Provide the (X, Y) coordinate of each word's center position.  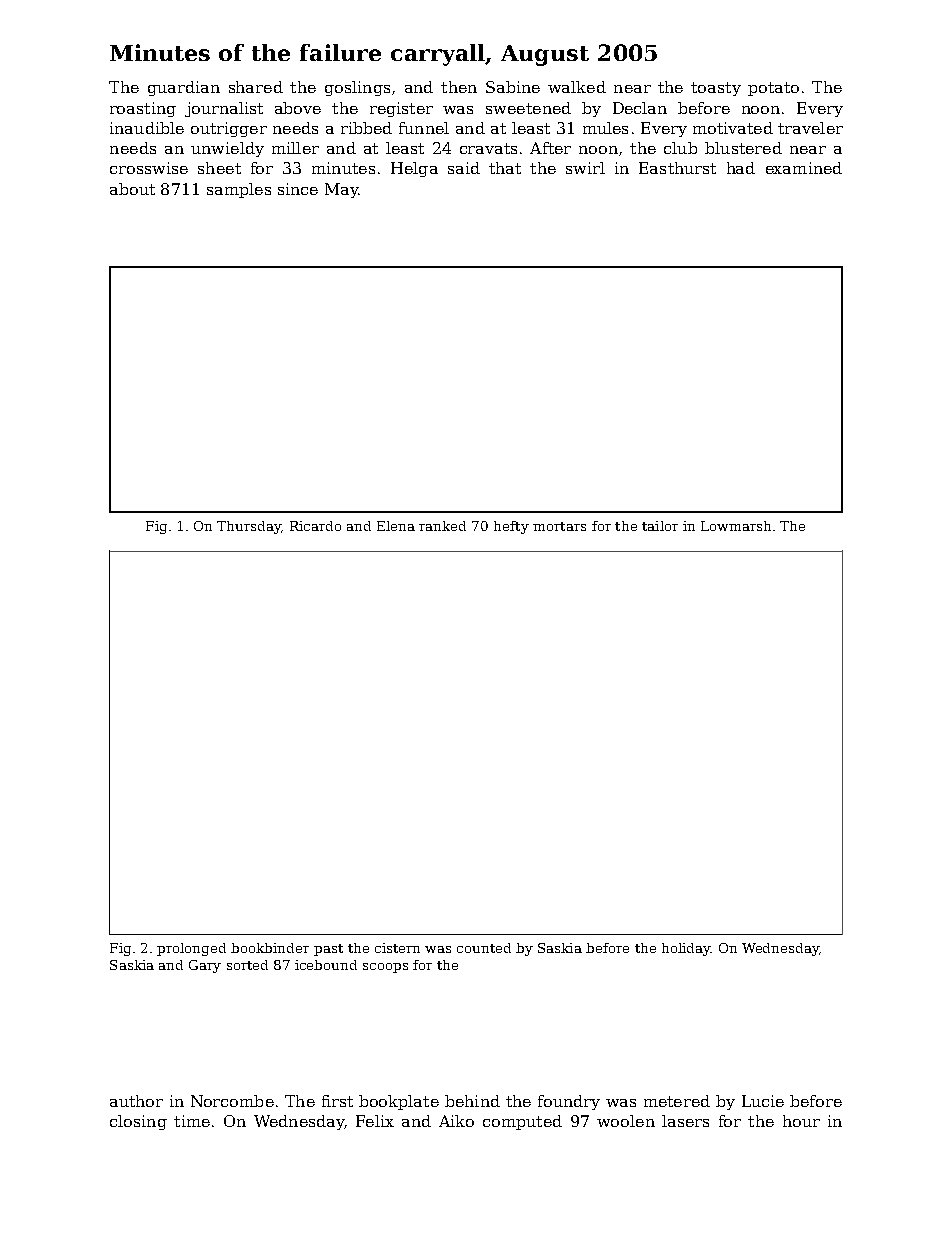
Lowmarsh (736, 526)
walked (577, 87)
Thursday (249, 527)
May (341, 190)
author (136, 1101)
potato (773, 89)
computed (522, 1122)
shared (256, 87)
